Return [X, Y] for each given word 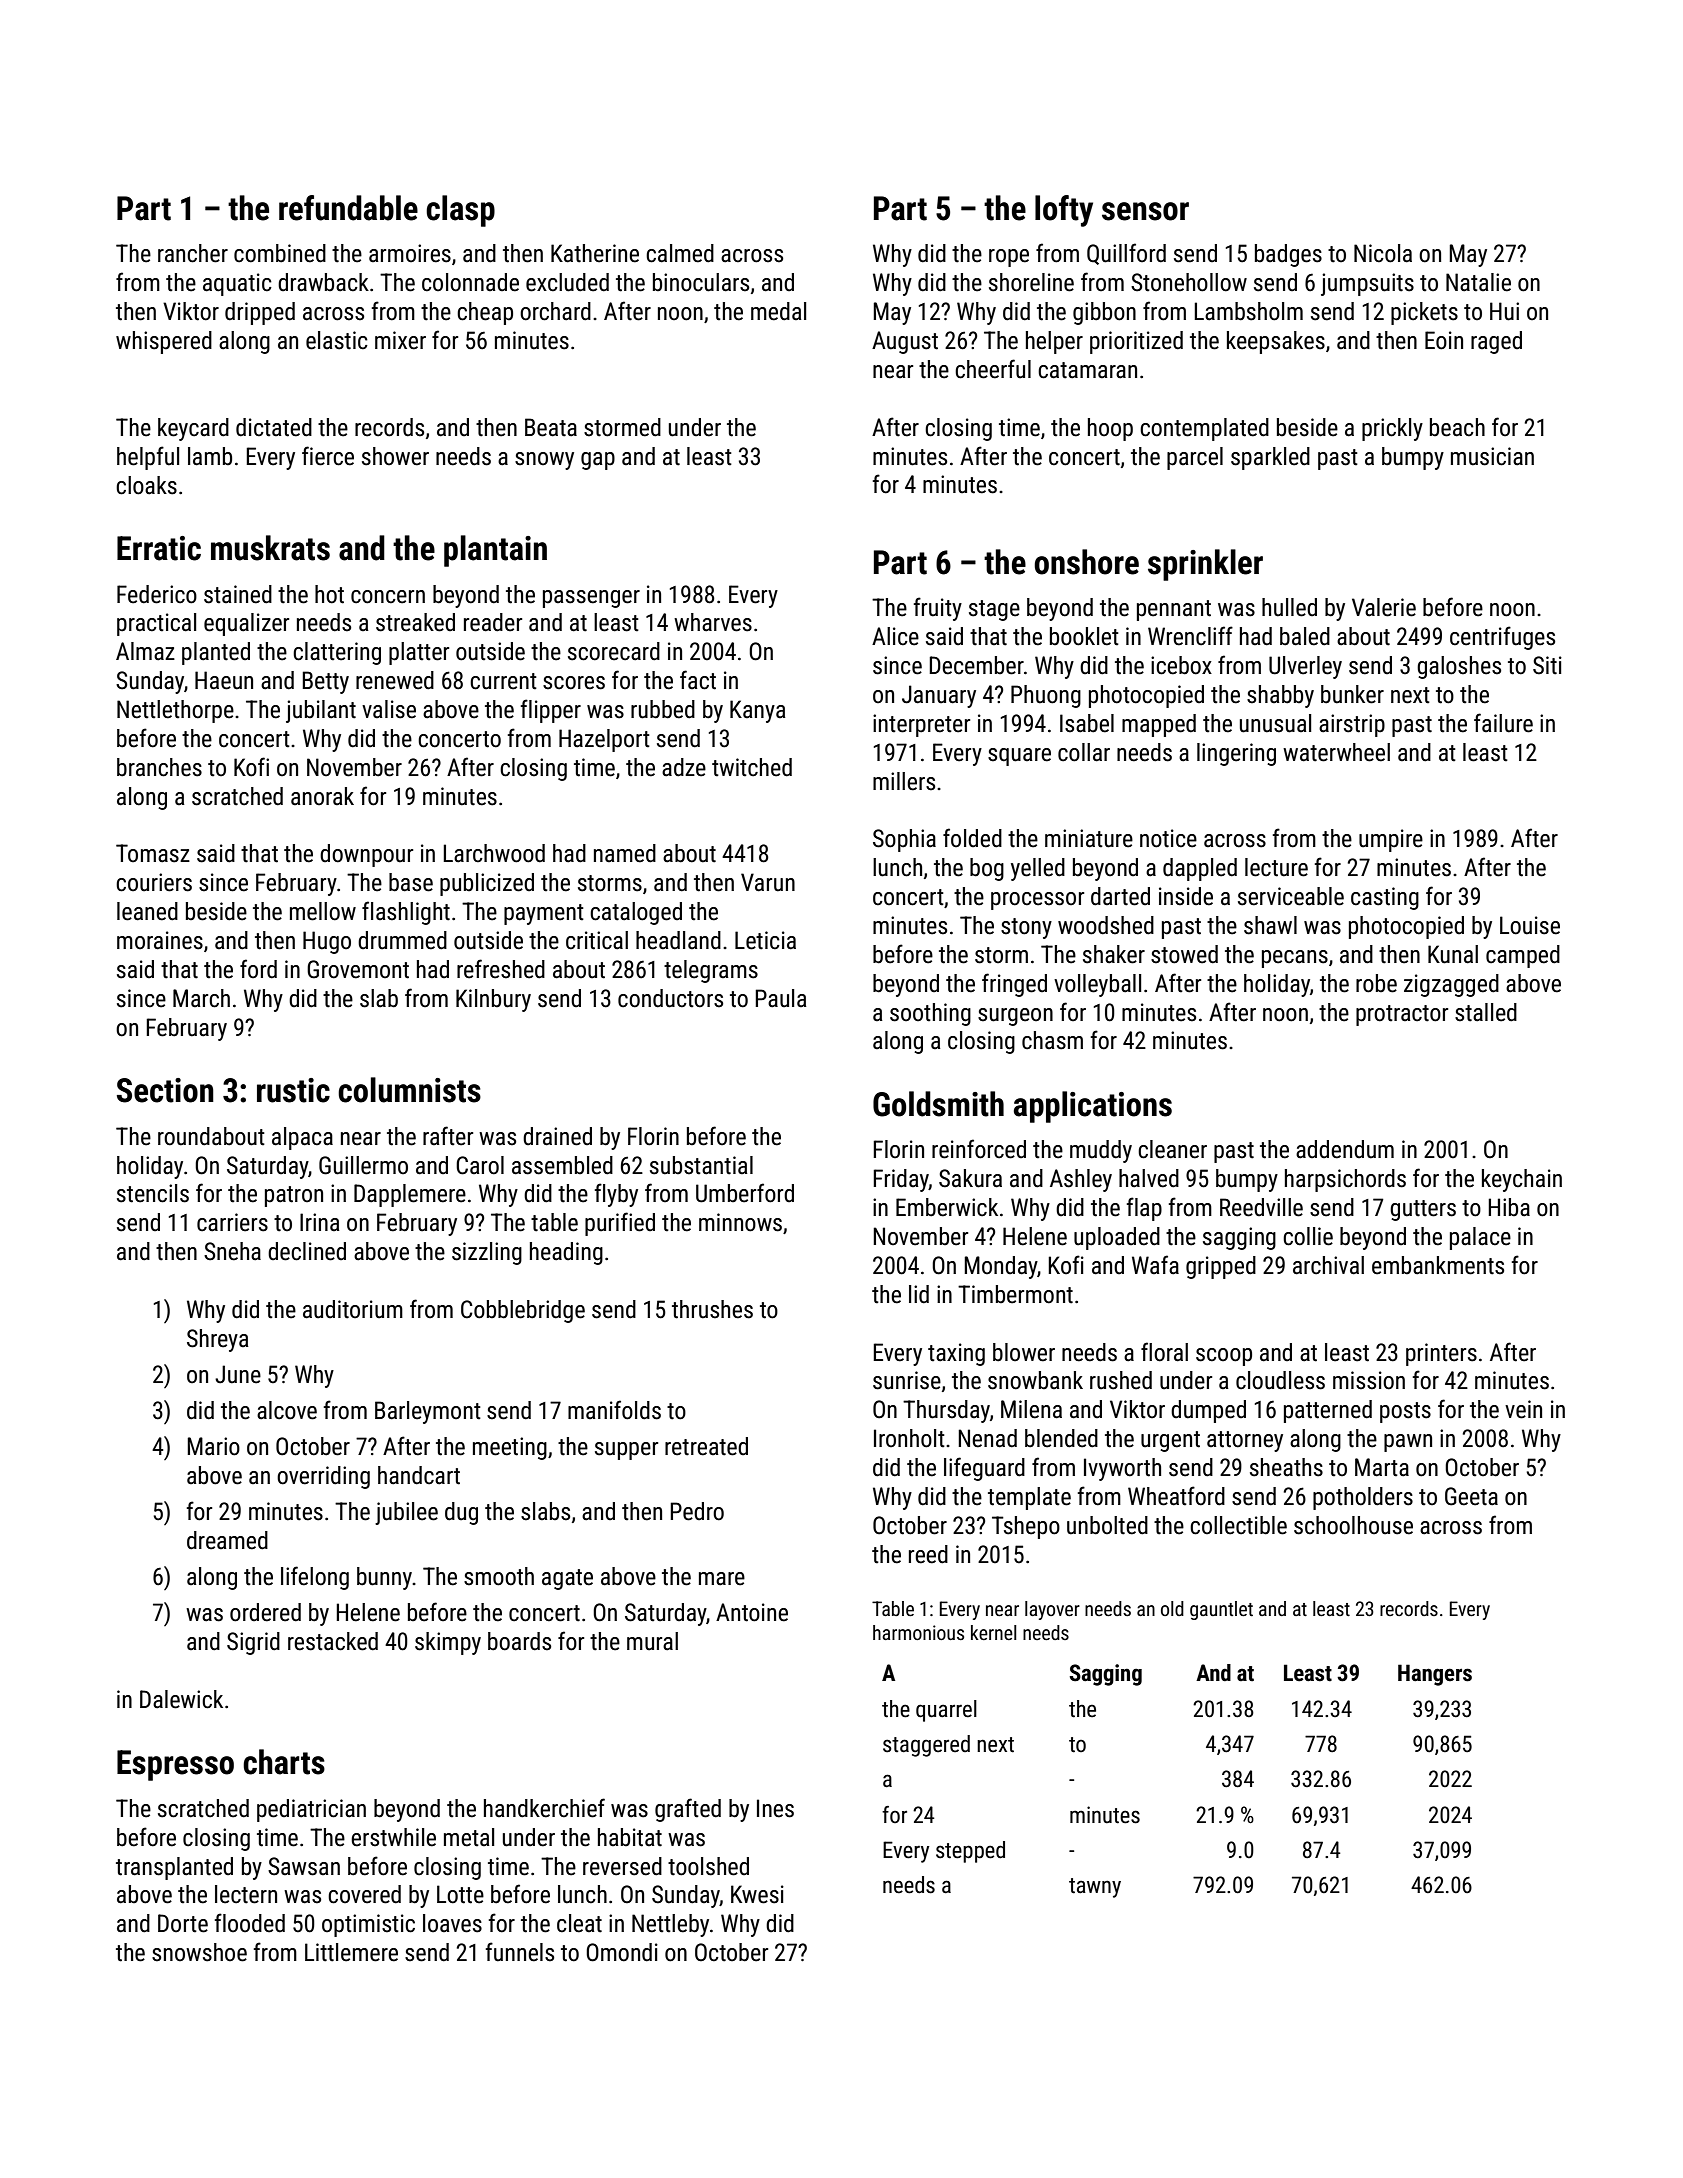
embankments [1438, 1265]
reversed [622, 1866]
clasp [460, 211]
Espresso [175, 1765]
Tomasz [153, 853]
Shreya [218, 1340]
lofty [1064, 211]
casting [1385, 898]
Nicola [1383, 253]
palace [1480, 1238]
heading [566, 1253]
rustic [293, 1090]
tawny [1095, 1888]
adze [684, 767]
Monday [1001, 1267]
